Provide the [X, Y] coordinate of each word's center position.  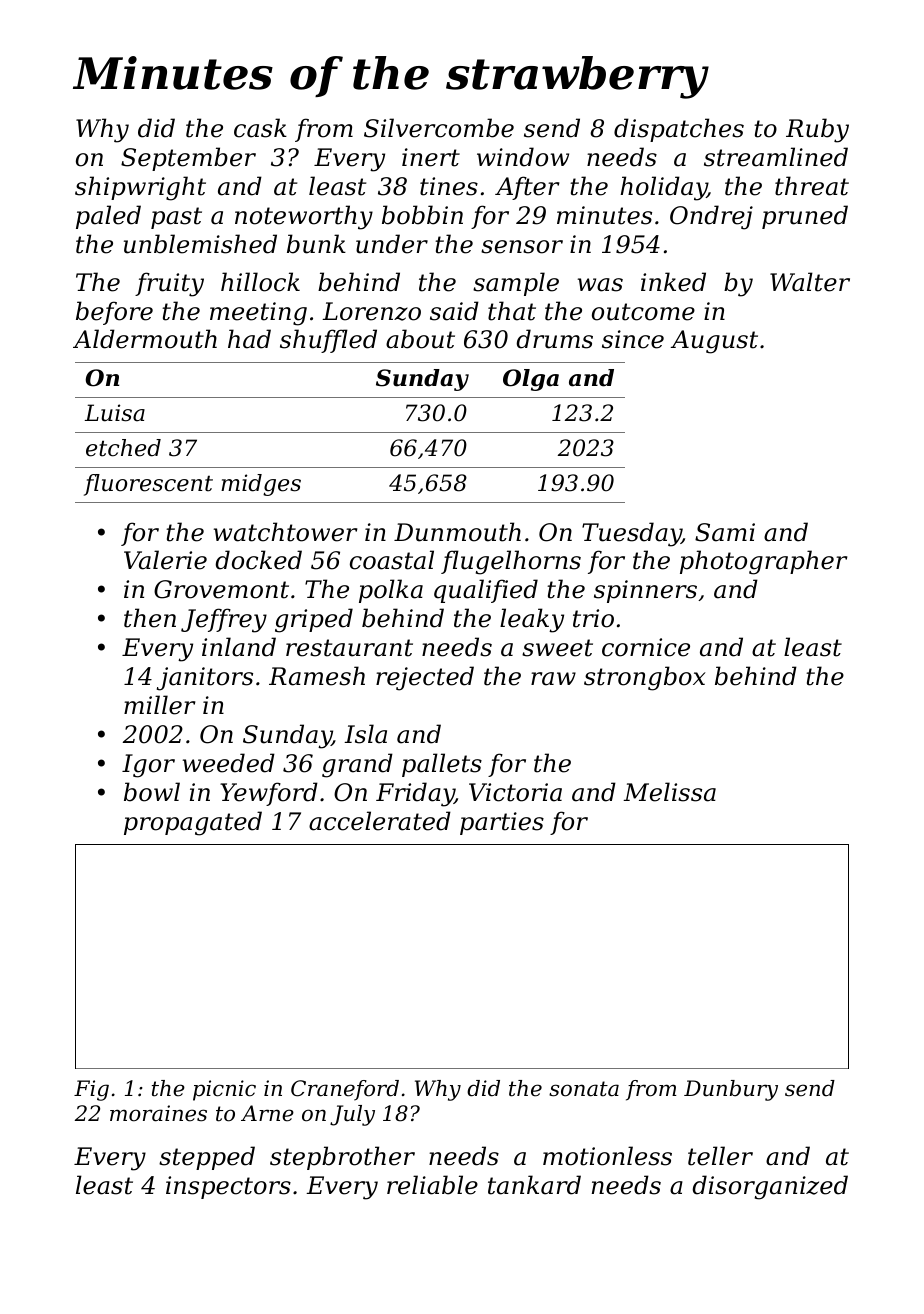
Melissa [669, 792]
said [454, 311]
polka [391, 591]
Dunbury [731, 1090]
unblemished [200, 244]
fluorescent [148, 485]
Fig [91, 1090]
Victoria [515, 792]
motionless [607, 1156]
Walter [810, 282]
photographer [763, 562]
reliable [432, 1185]
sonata [584, 1089]
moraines [158, 1113]
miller [159, 705]
